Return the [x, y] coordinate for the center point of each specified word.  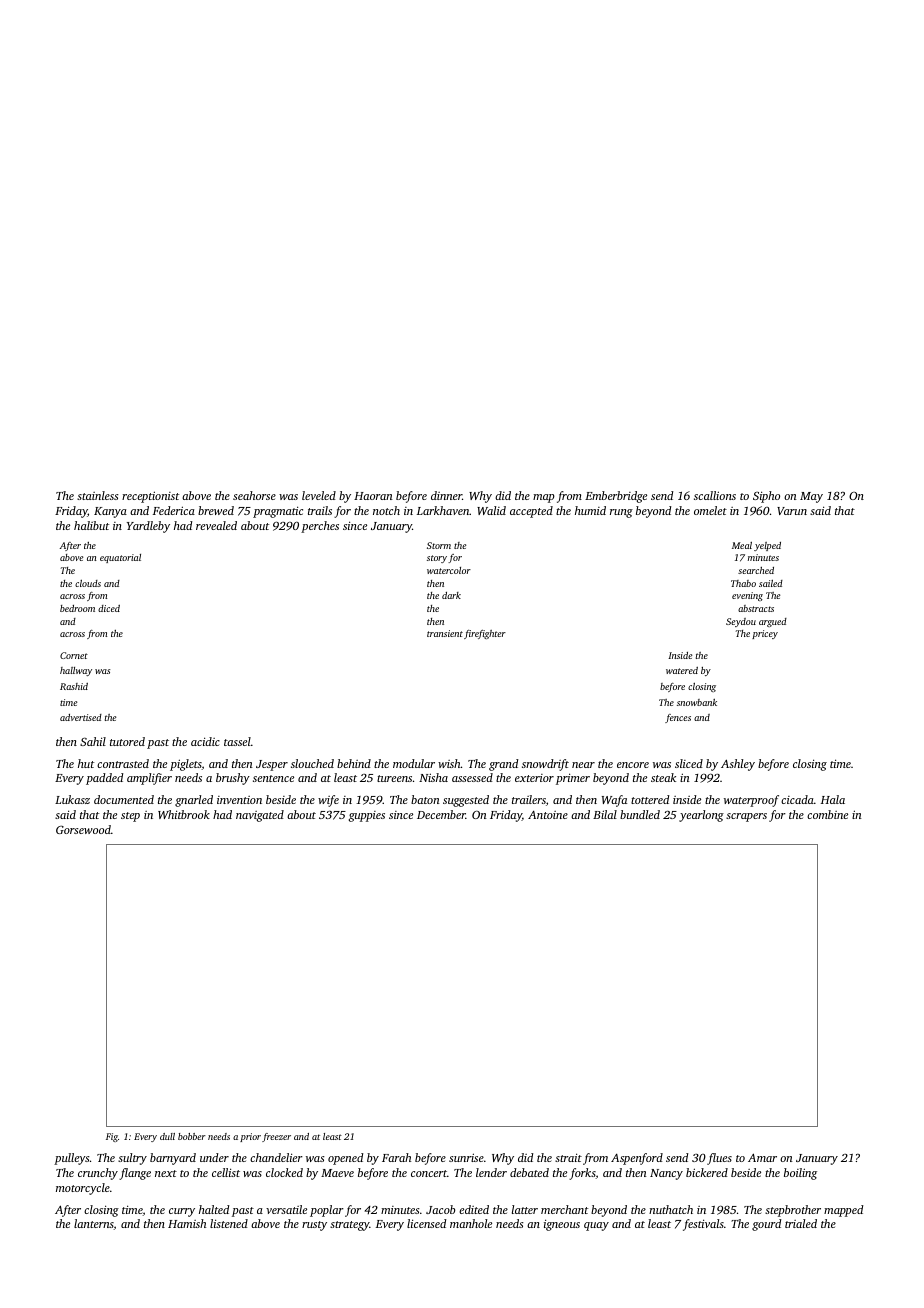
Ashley [738, 765]
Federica [174, 510]
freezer [276, 1137]
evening [747, 596]
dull [167, 1136]
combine [827, 814]
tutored [127, 741]
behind [354, 763]
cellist [226, 1172]
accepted [531, 512]
